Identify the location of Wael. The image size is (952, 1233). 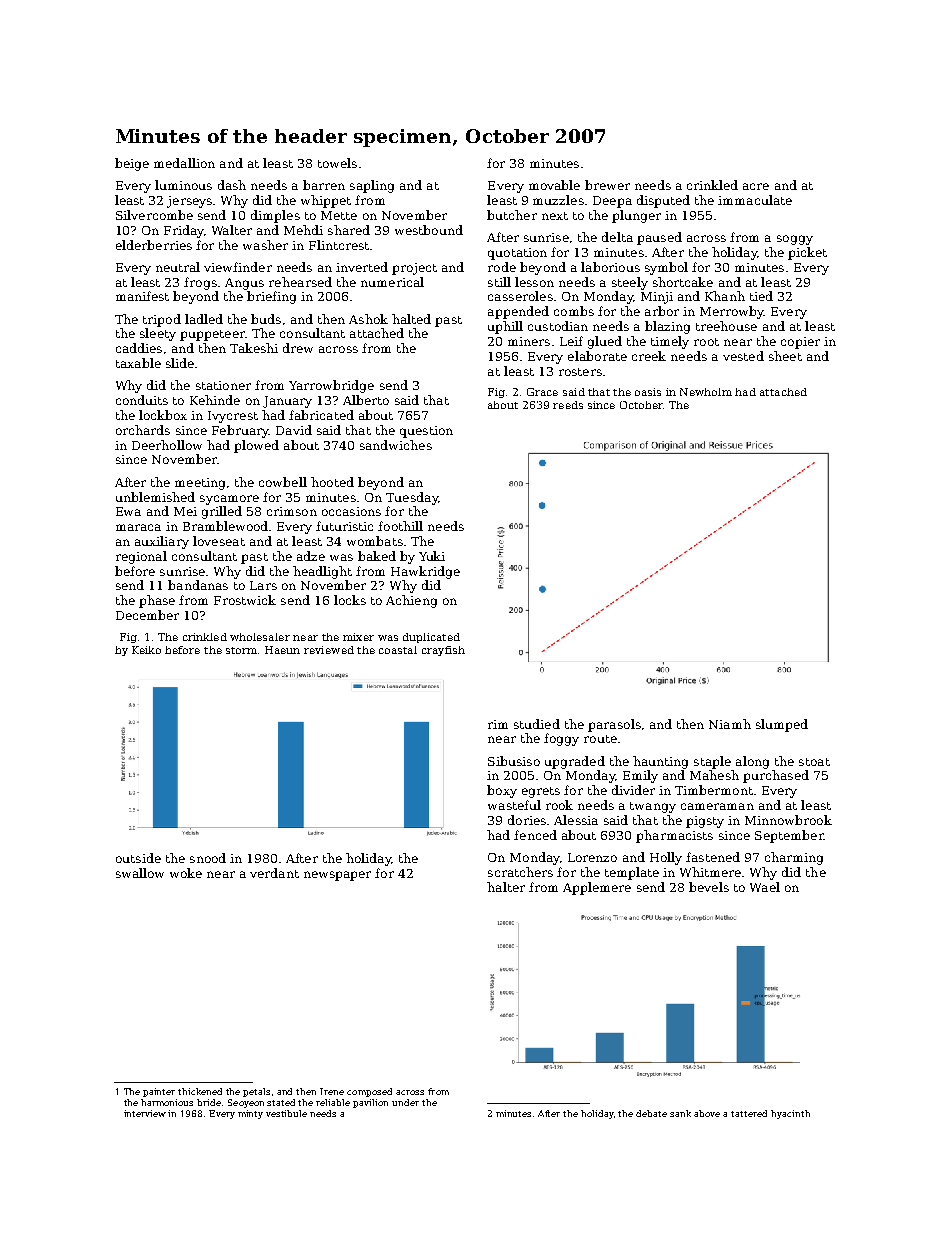
(765, 887).
